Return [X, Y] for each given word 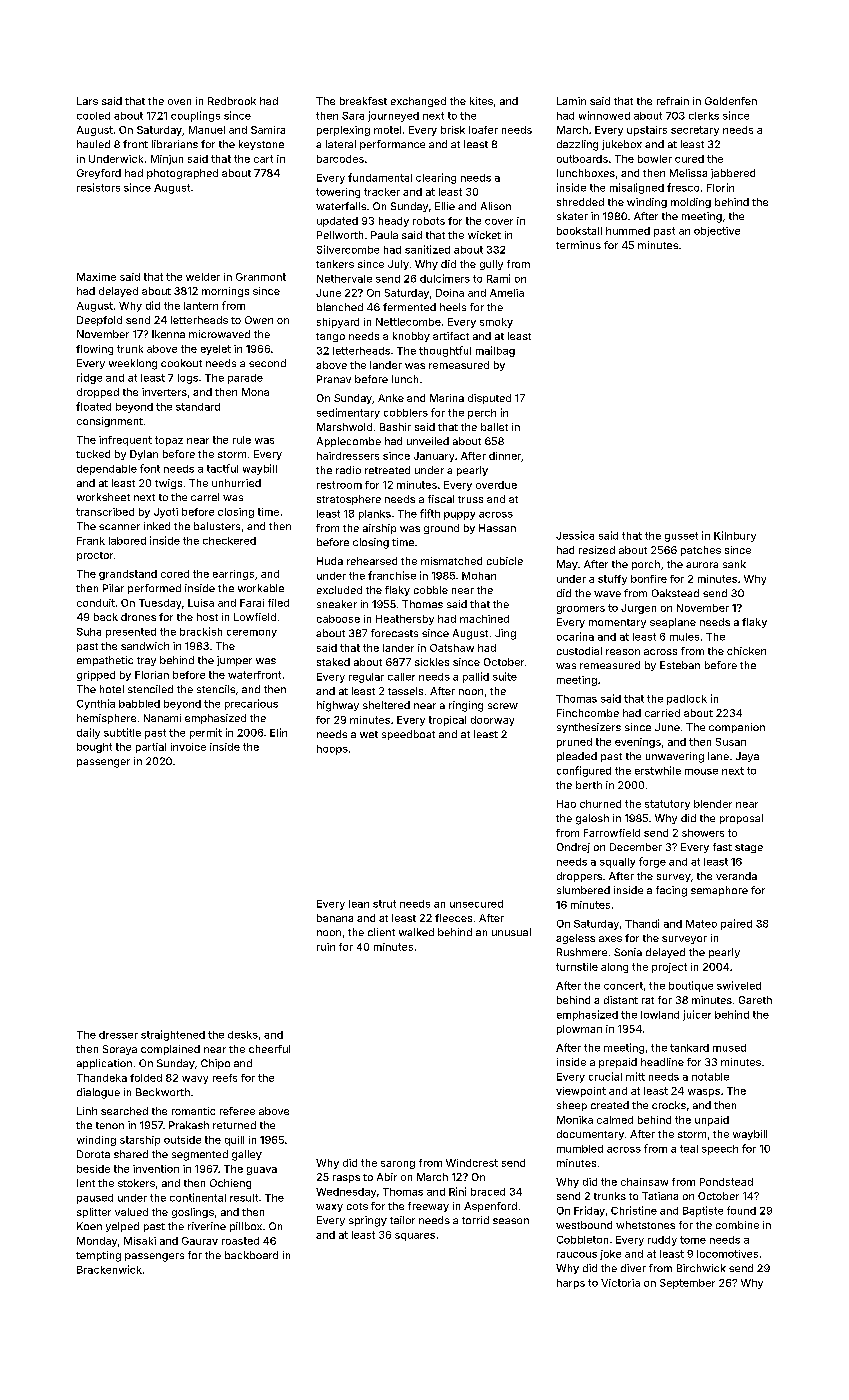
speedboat [408, 735]
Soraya [120, 1050]
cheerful [269, 1049]
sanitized [427, 249]
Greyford [99, 174]
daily [88, 733]
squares [415, 1237]
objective [717, 232]
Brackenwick [109, 1269]
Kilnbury [735, 536]
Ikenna [168, 334]
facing [671, 891]
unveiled [428, 441]
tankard [689, 1048]
